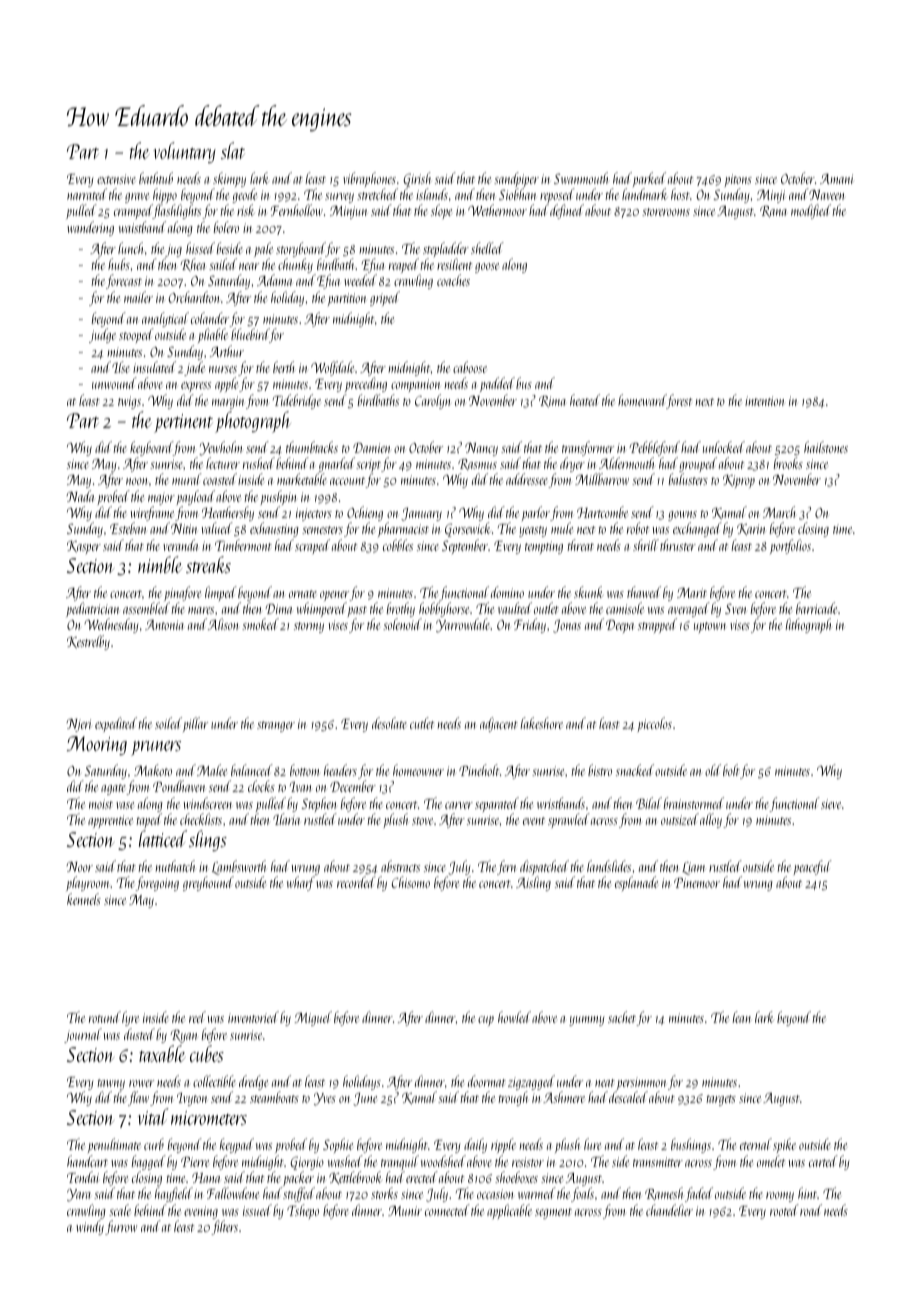  Describe the element at coordinates (487, 268) in the document. I see `goose` at that location.
